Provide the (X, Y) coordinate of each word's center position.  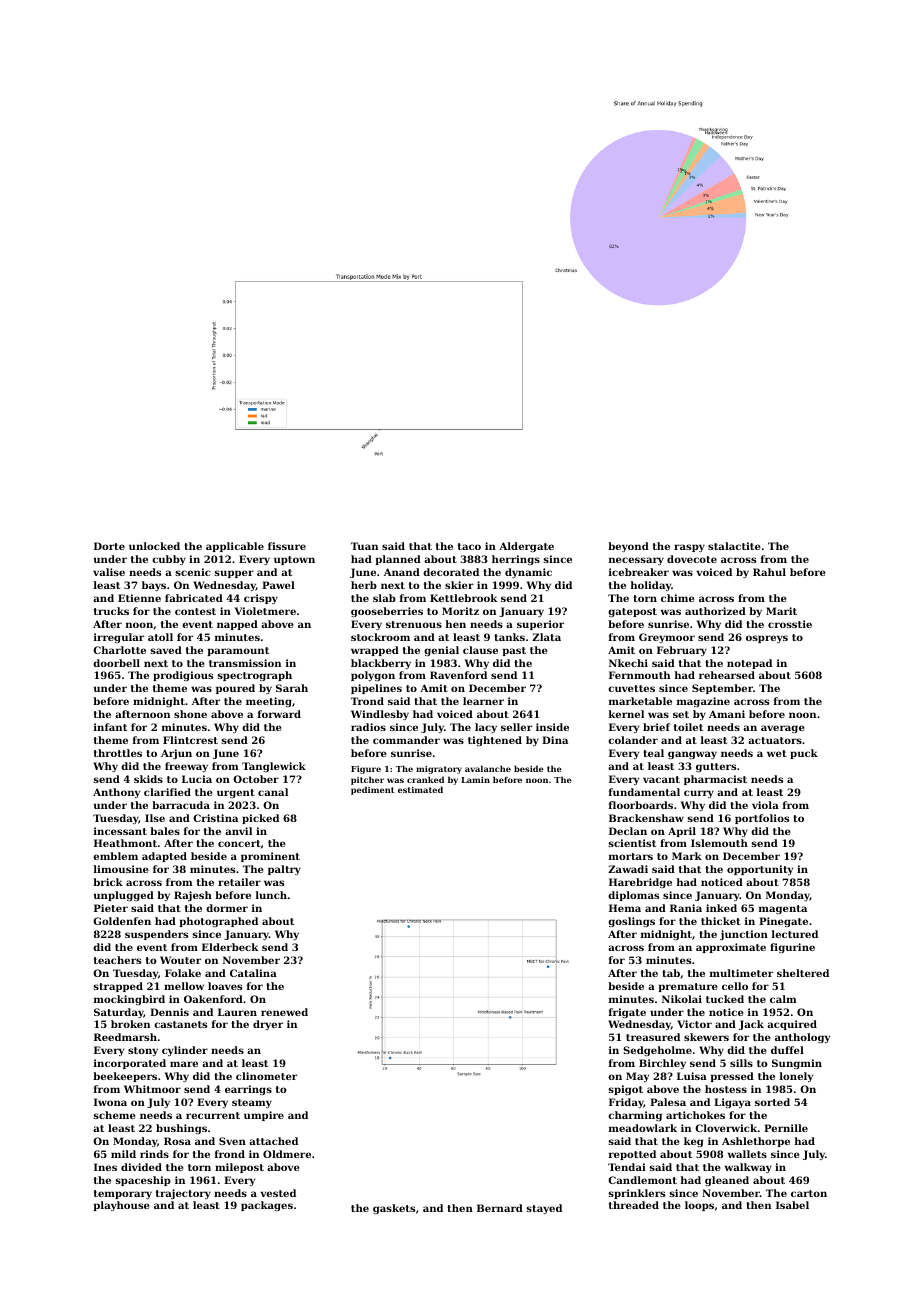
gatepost (632, 612)
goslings (631, 922)
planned (398, 560)
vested (278, 1193)
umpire (264, 1116)
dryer (268, 1025)
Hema (625, 908)
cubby (169, 560)
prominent (270, 857)
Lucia (197, 779)
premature (688, 987)
